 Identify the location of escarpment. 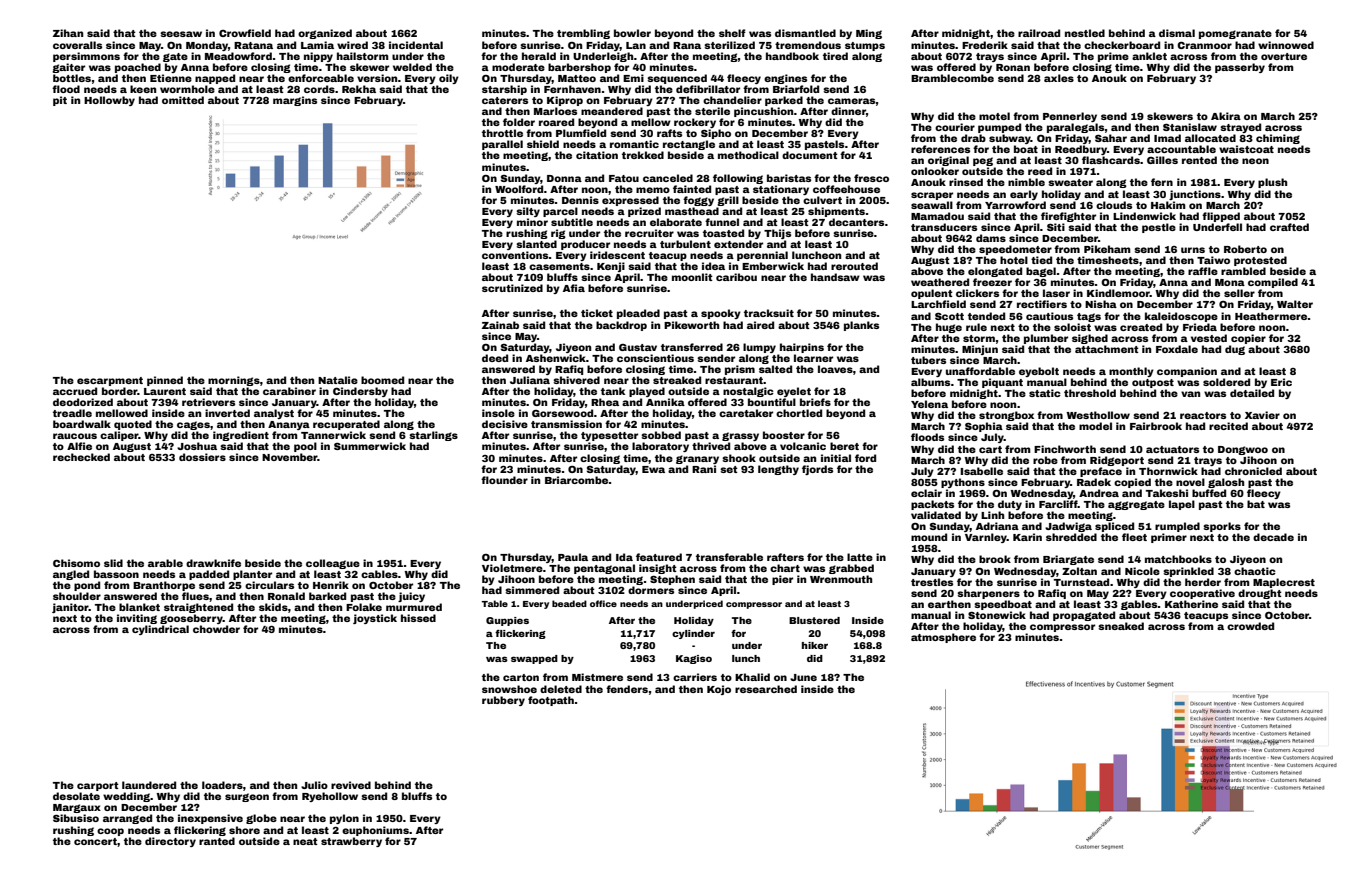
(110, 381).
